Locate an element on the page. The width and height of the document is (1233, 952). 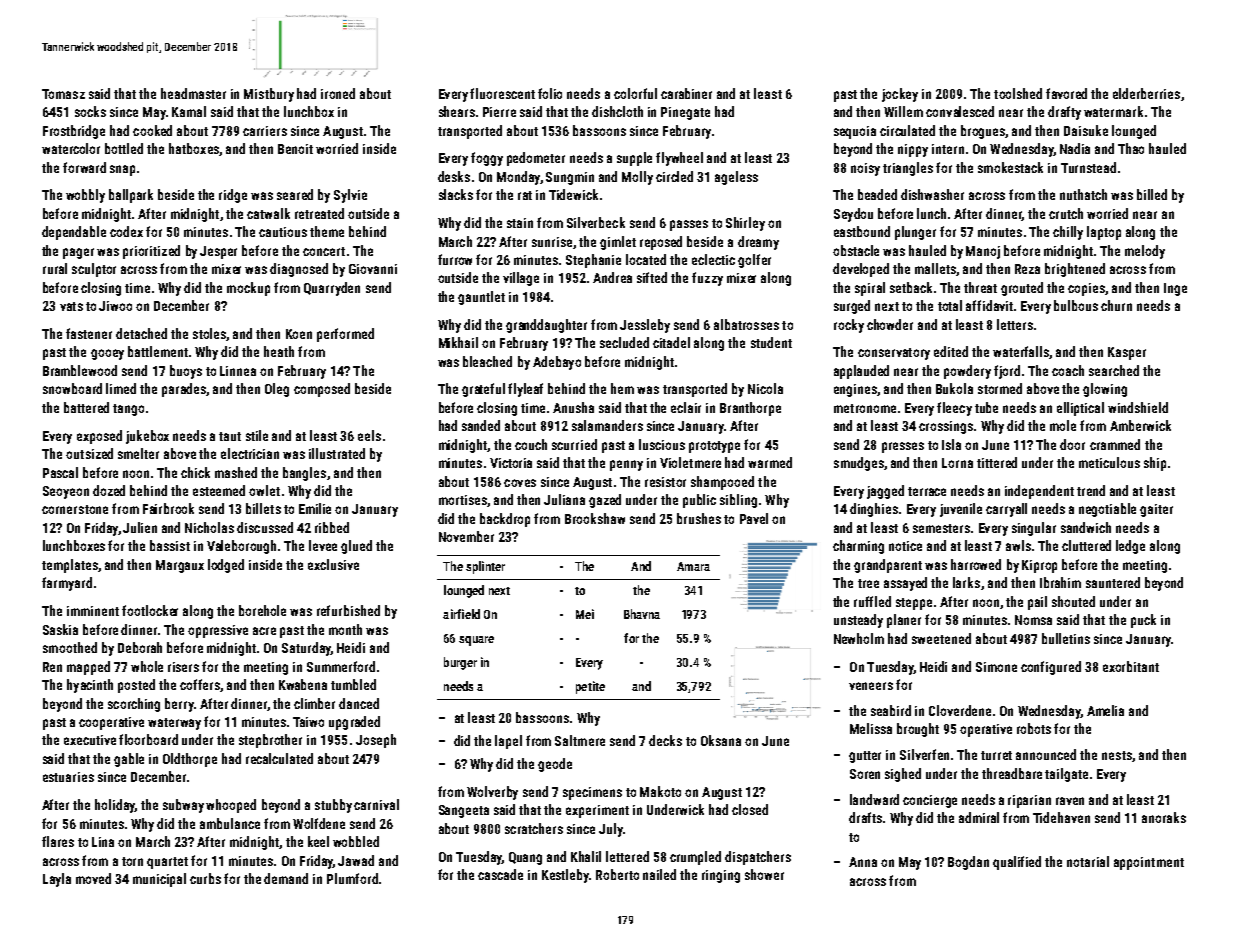
fluorescent is located at coordinates (502, 93).
